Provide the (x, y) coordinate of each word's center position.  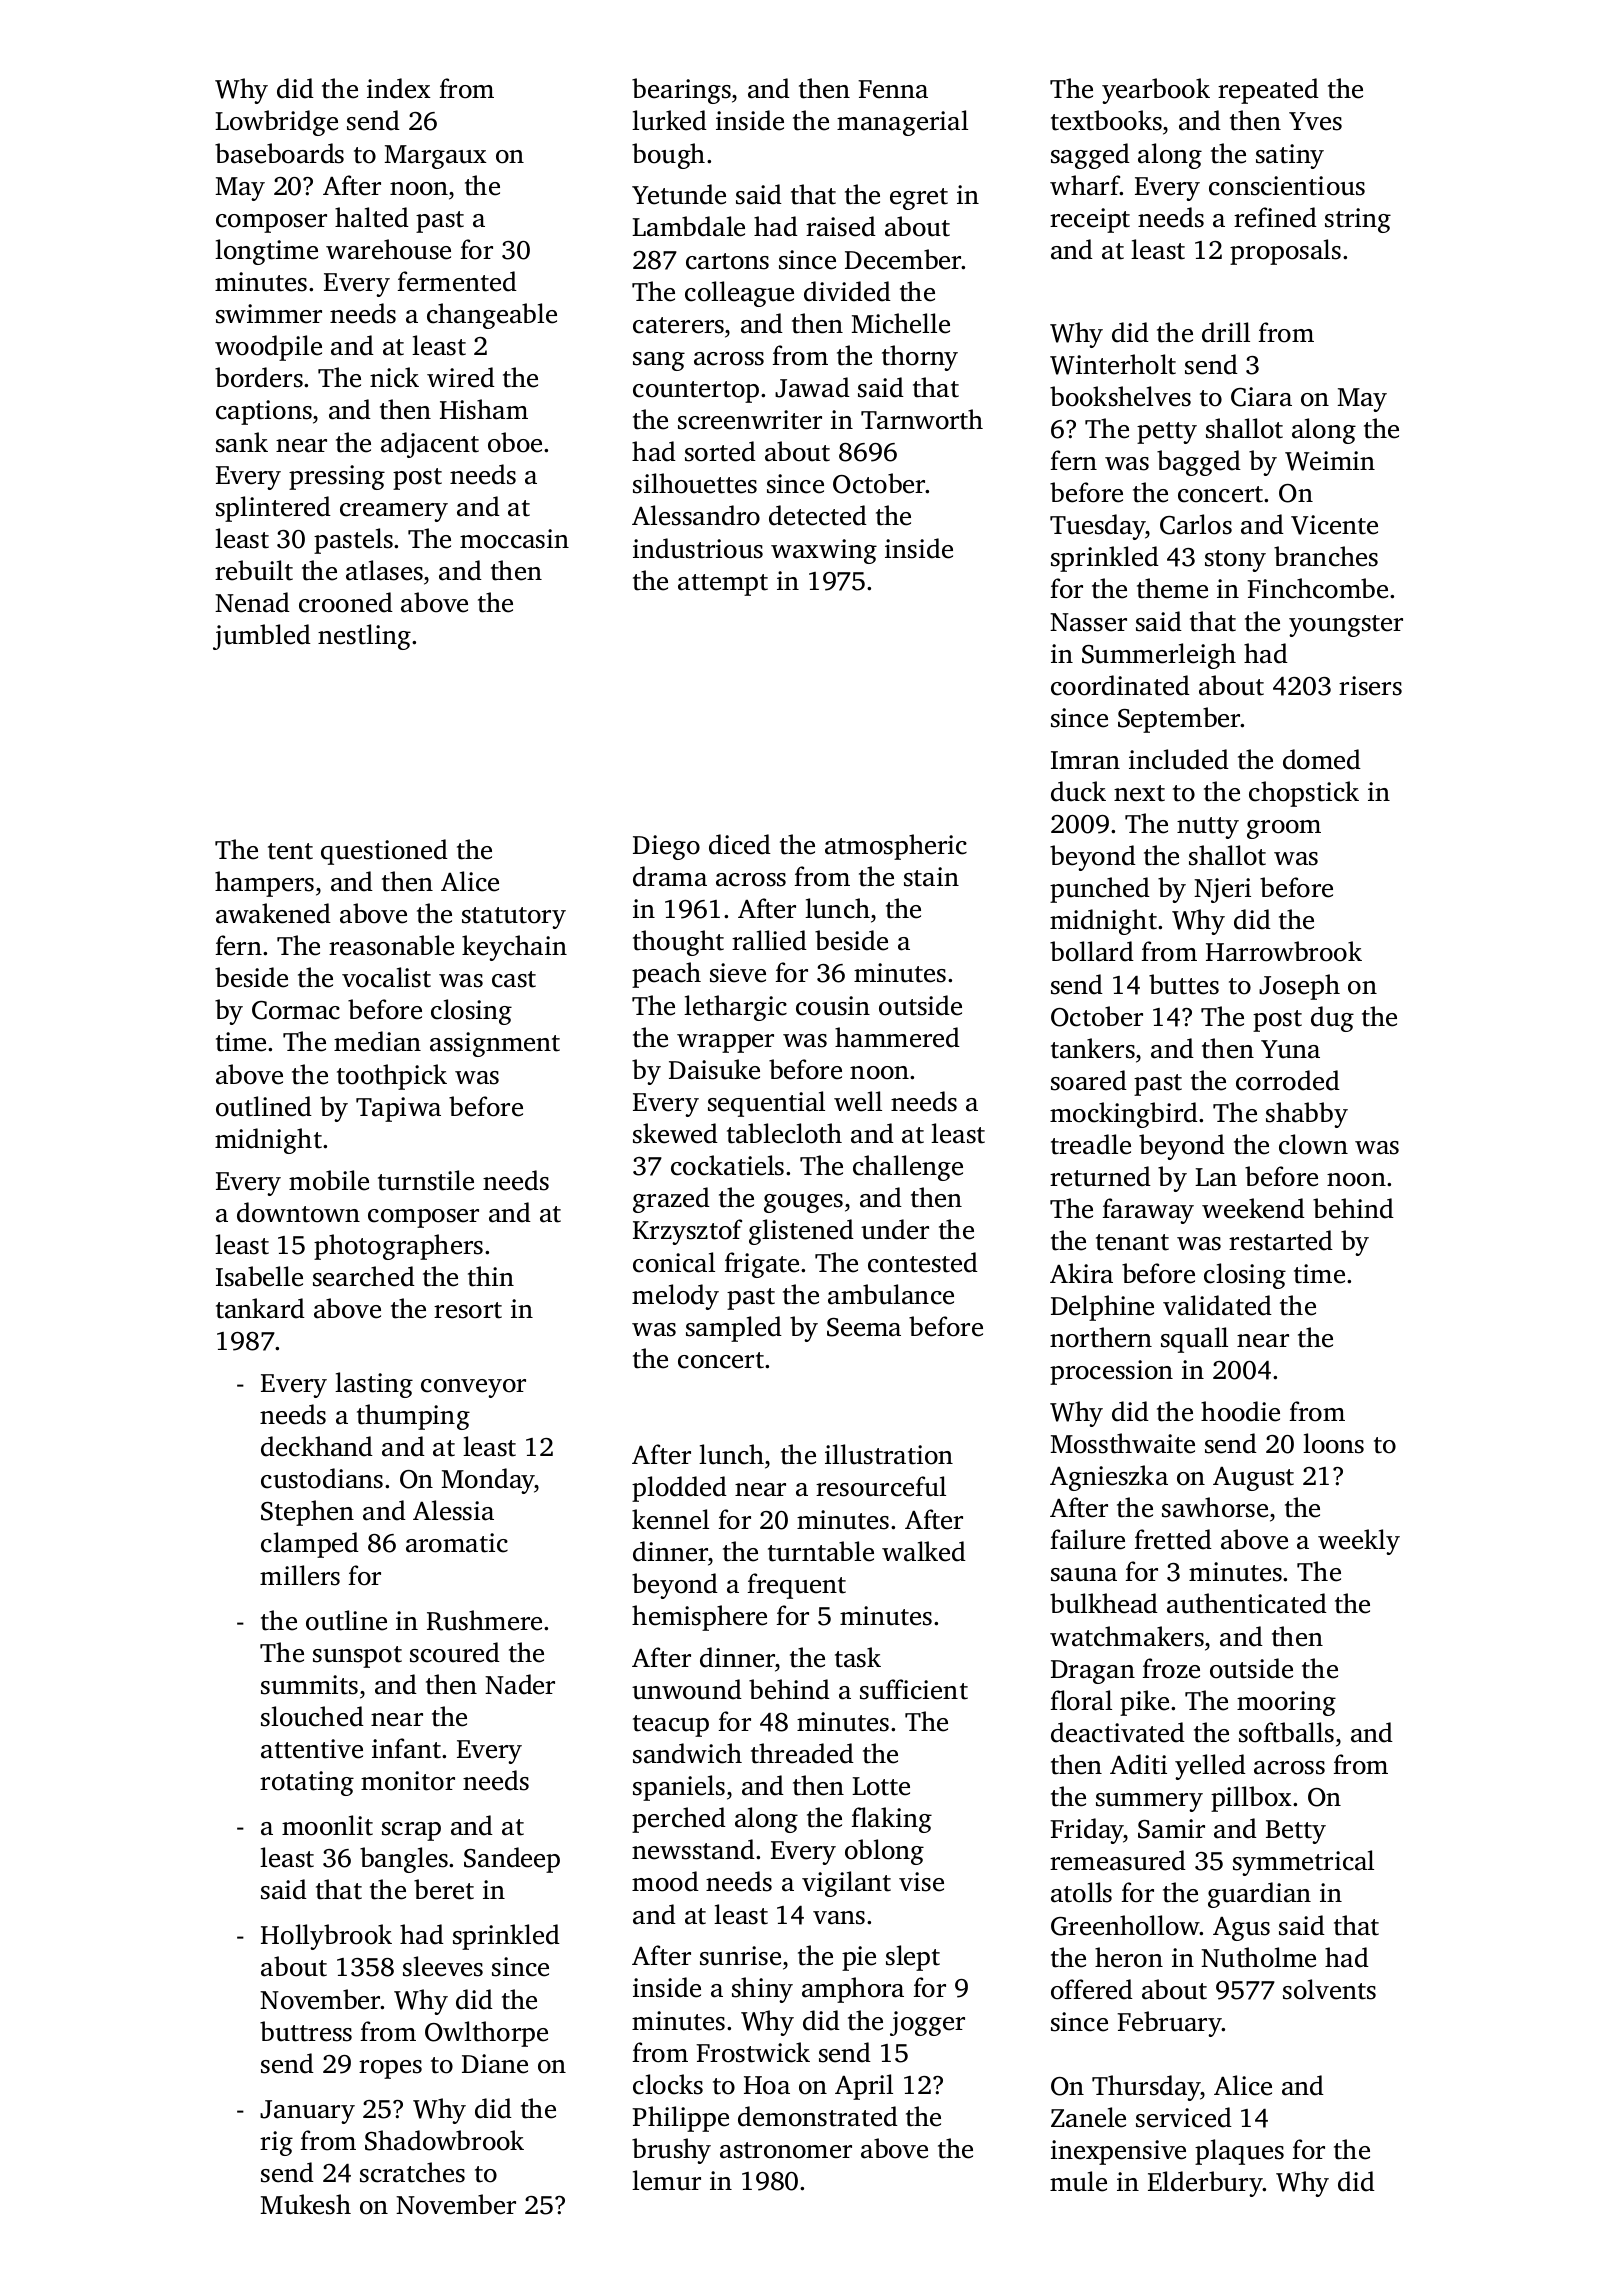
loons (1333, 1443)
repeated (1268, 91)
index (399, 88)
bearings (681, 91)
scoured (455, 1652)
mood (665, 1881)
